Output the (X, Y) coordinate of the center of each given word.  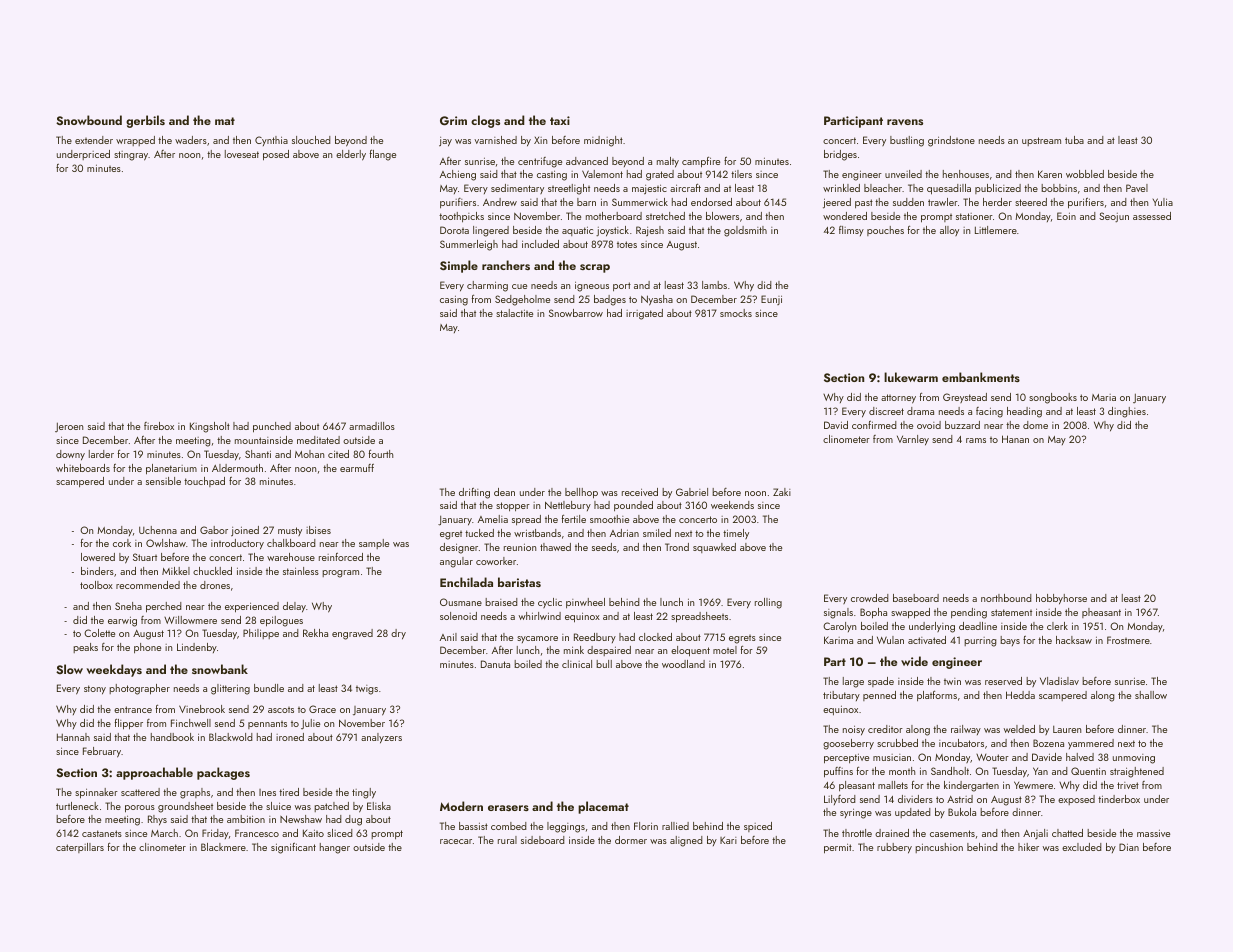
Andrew (500, 202)
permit (838, 849)
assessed (1152, 216)
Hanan (1015, 439)
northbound (1006, 598)
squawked (714, 548)
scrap (595, 268)
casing (454, 301)
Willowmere (190, 620)
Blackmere (223, 847)
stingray (131, 156)
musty (290, 531)
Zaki (782, 492)
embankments (981, 377)
